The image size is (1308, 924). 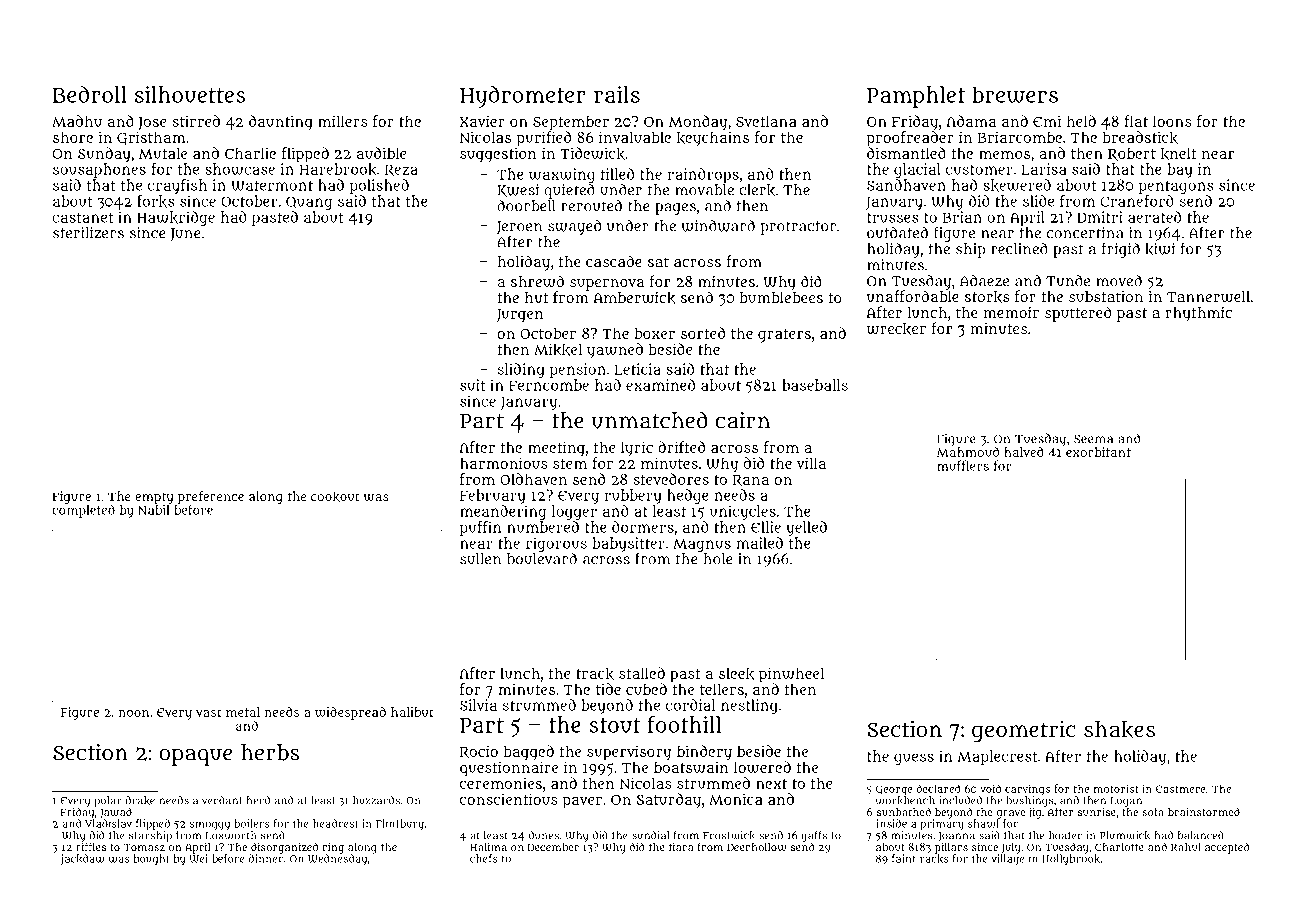 What do you see at coordinates (152, 123) in the screenshot?
I see `Jose` at bounding box center [152, 123].
